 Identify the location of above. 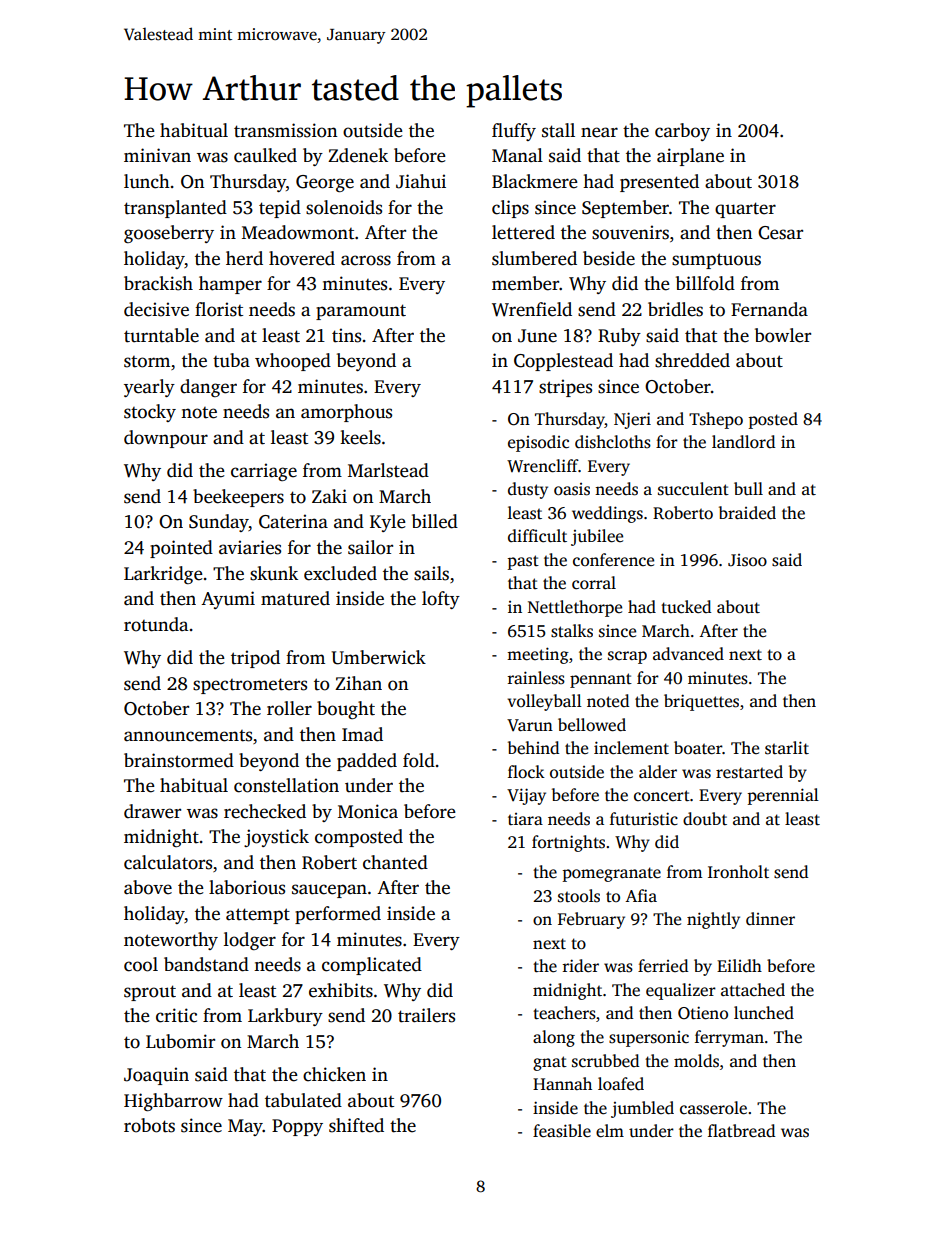
(148, 887).
